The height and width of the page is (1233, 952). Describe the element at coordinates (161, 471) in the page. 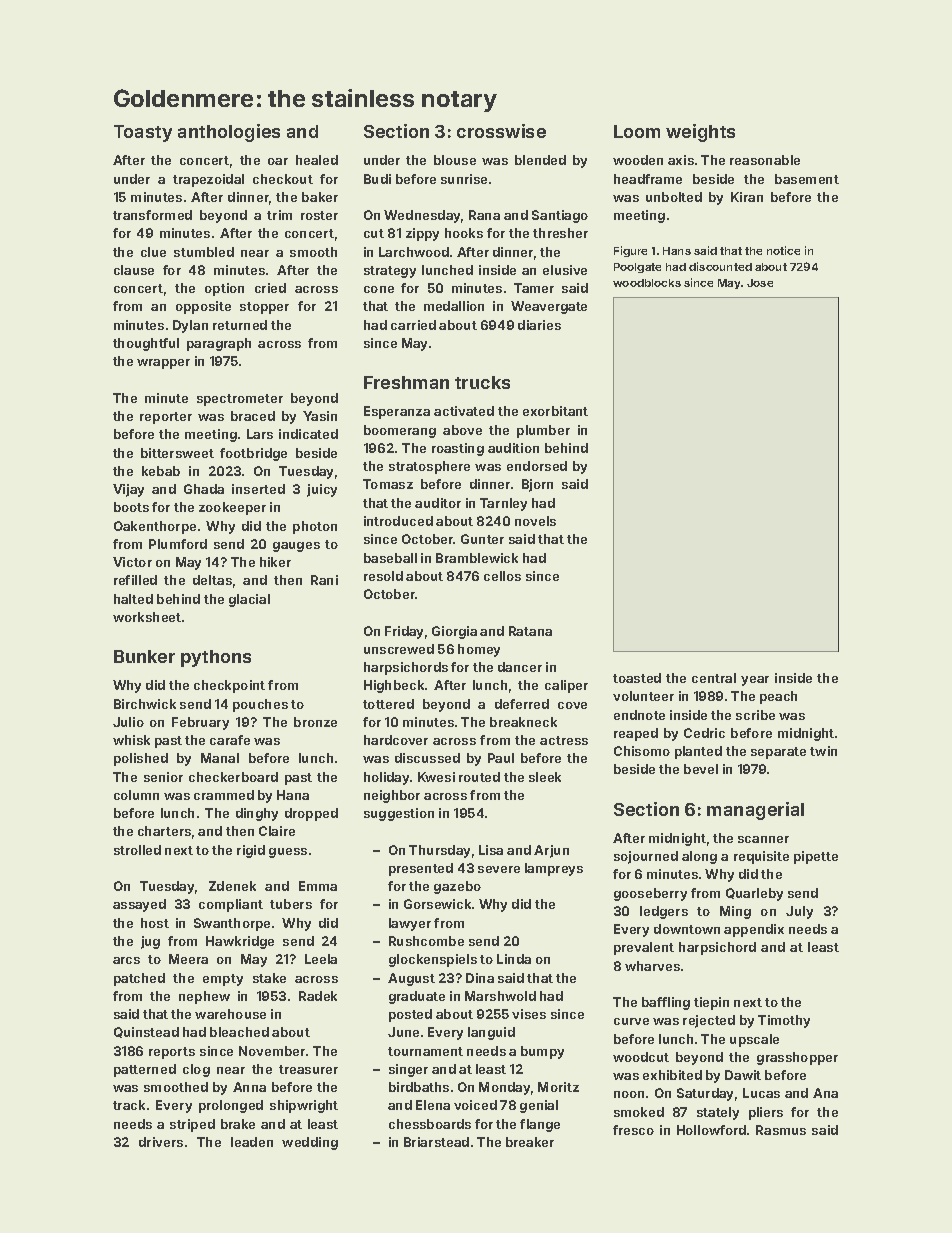

I see `kebab` at that location.
